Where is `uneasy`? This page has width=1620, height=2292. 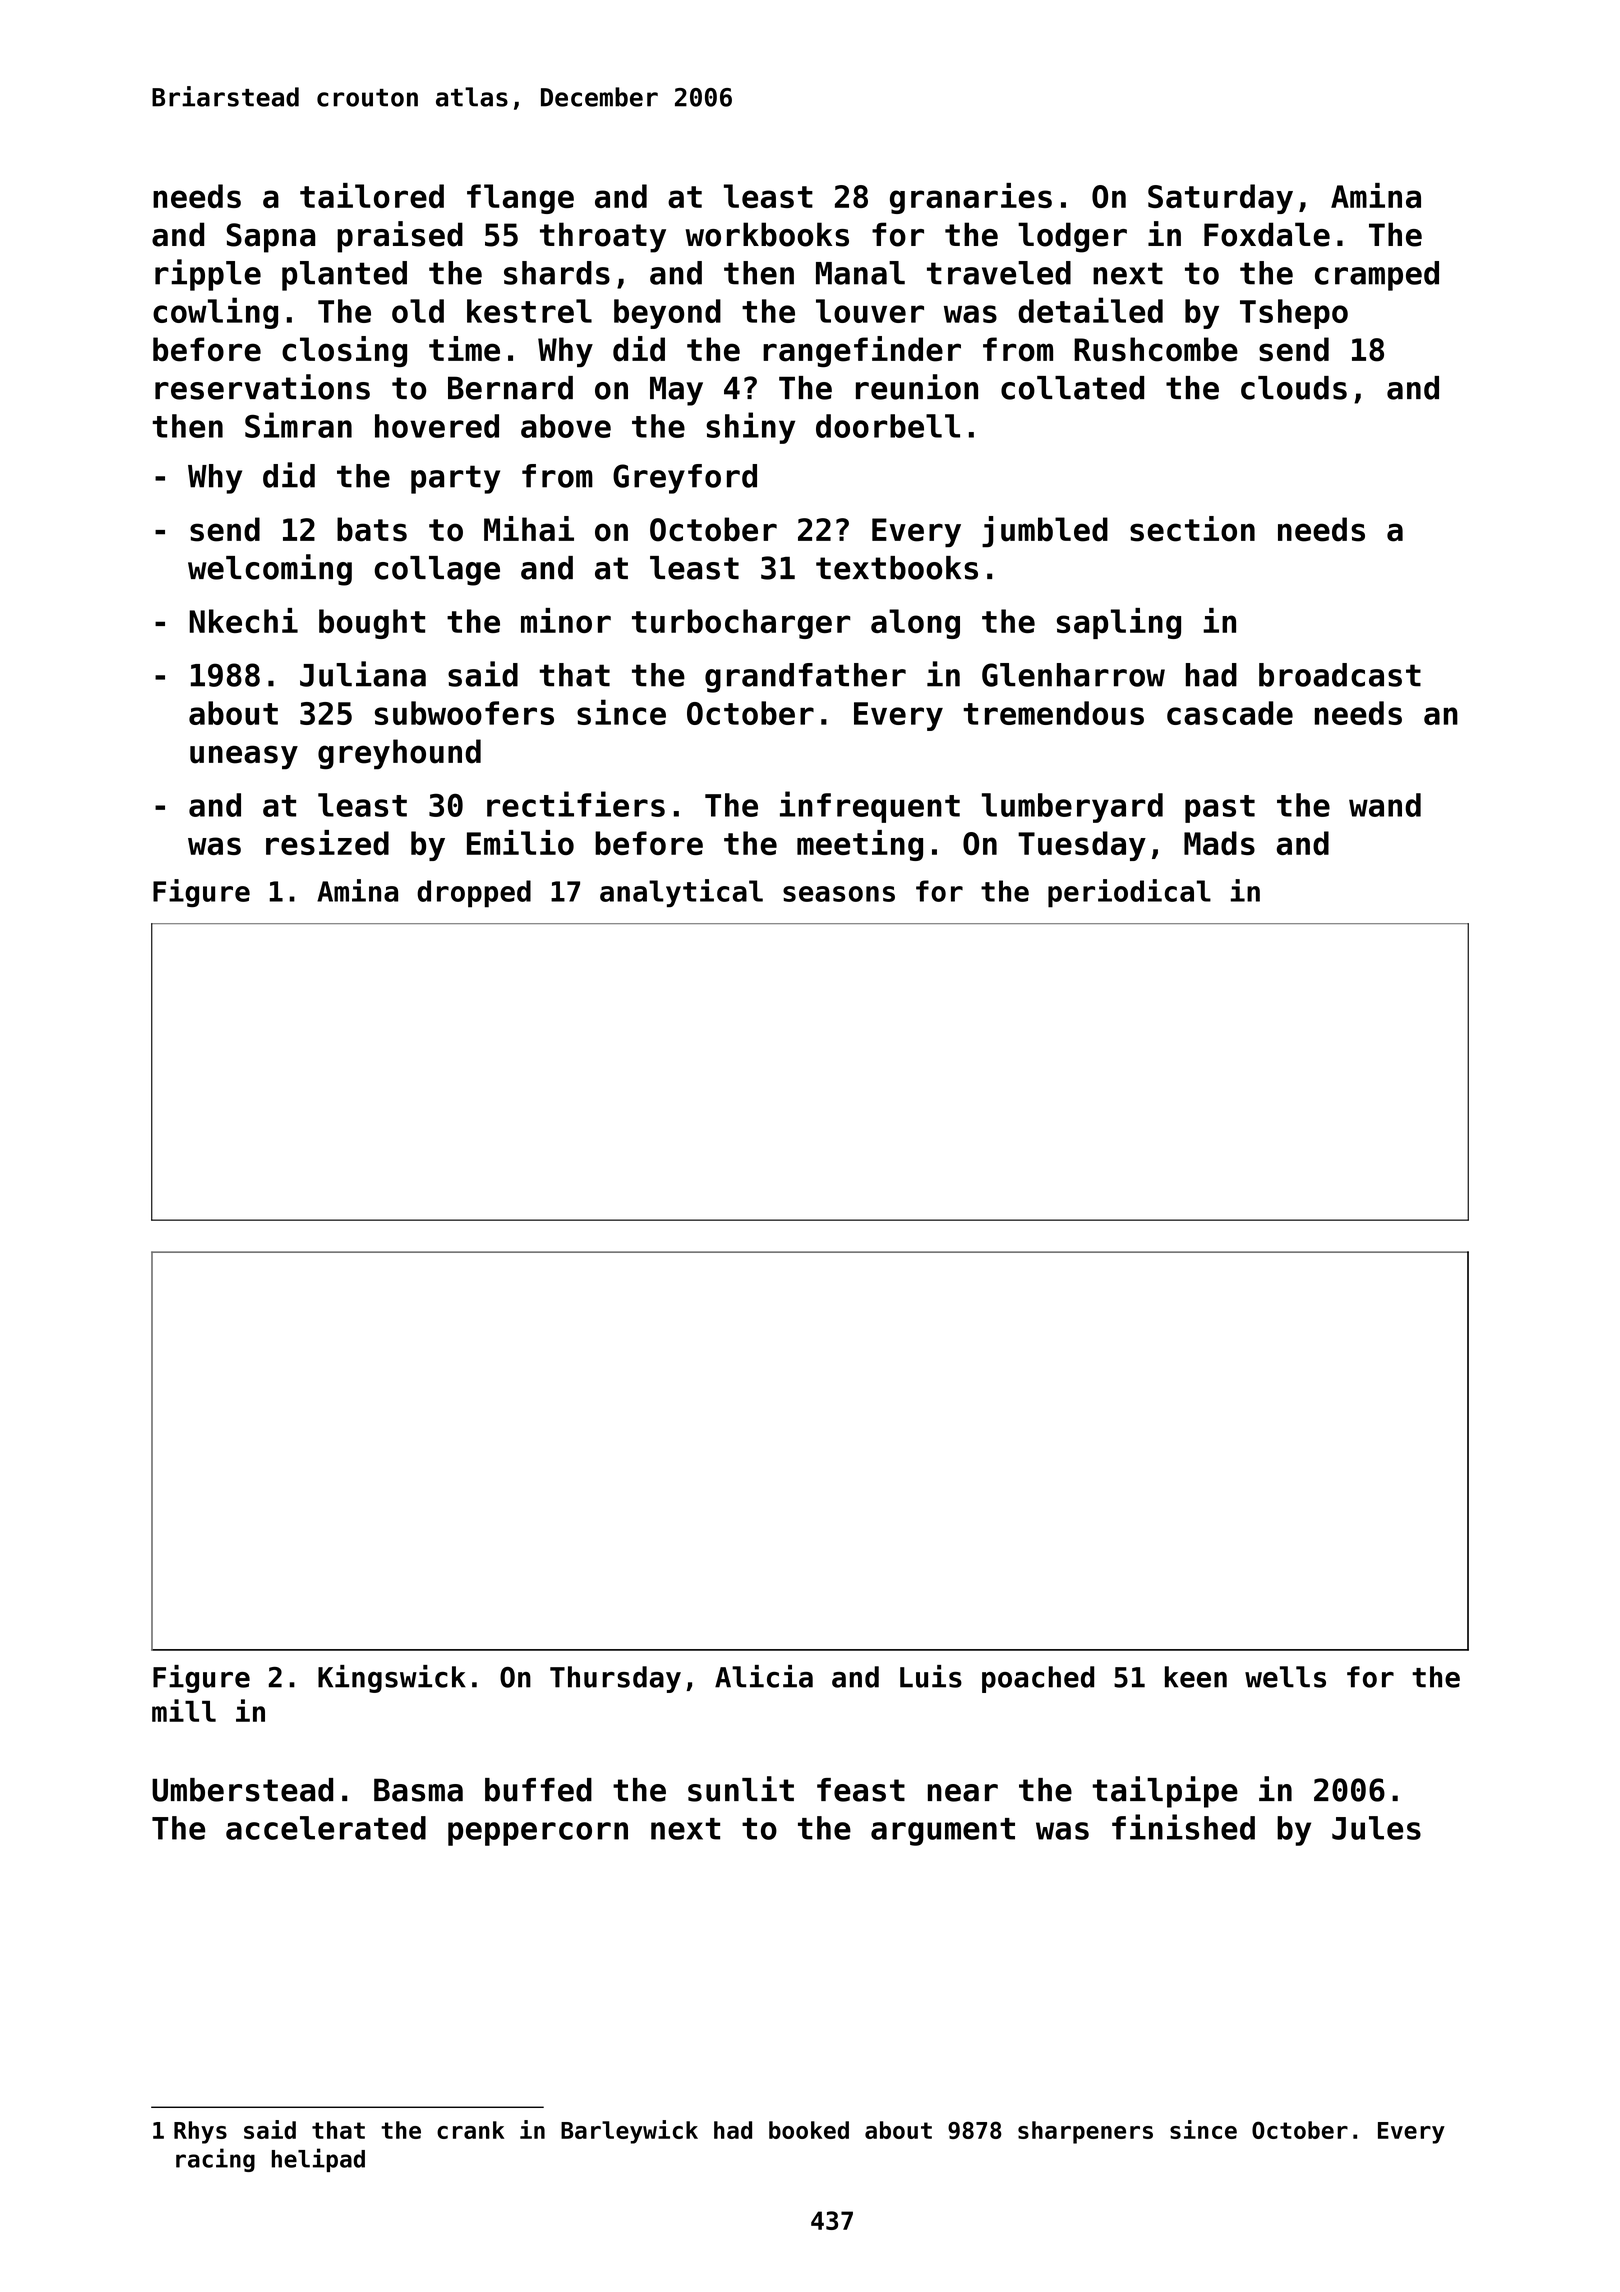
uneasy is located at coordinates (244, 757).
